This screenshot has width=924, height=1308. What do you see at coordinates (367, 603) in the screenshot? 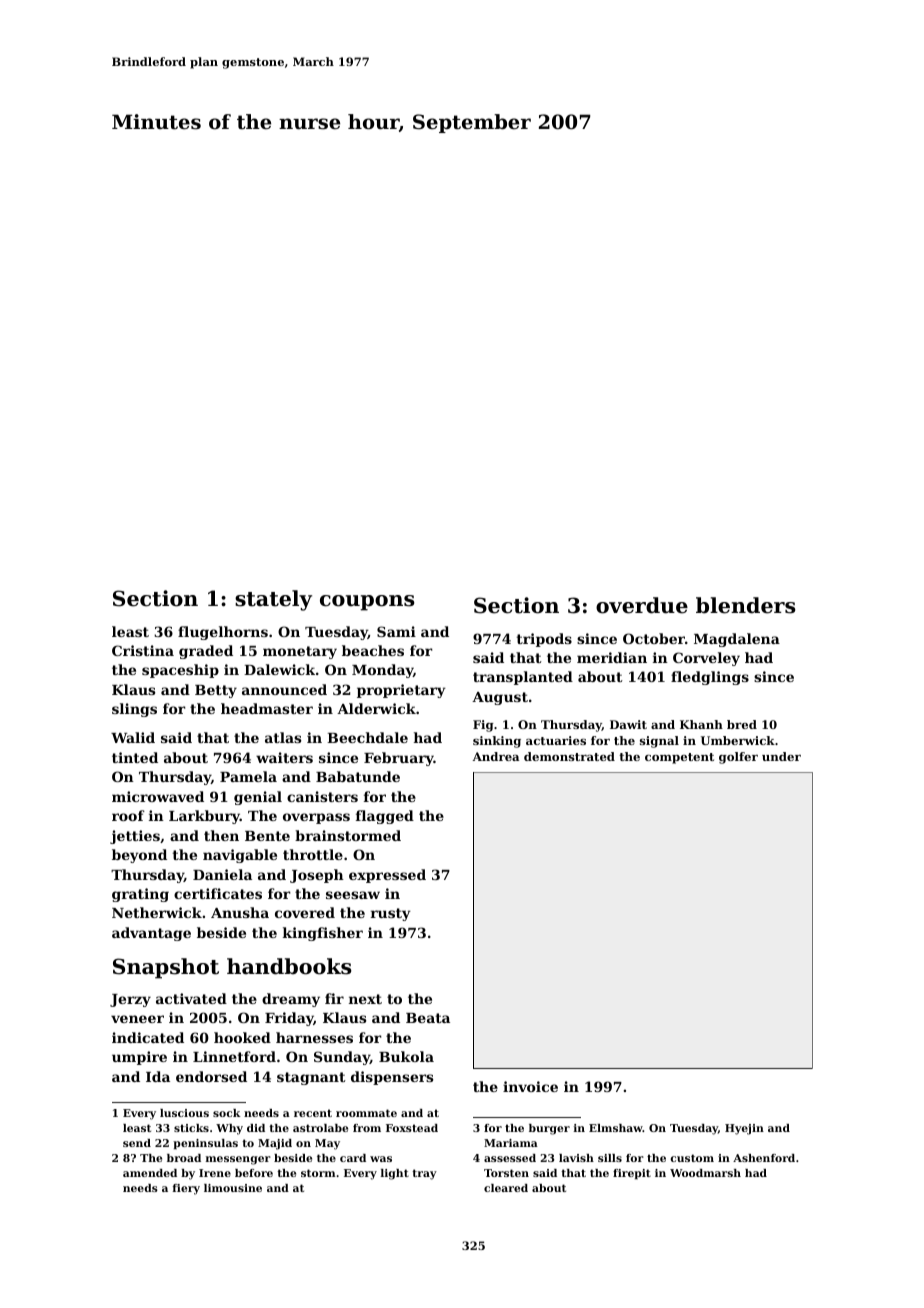
I see `coupons` at bounding box center [367, 603].
